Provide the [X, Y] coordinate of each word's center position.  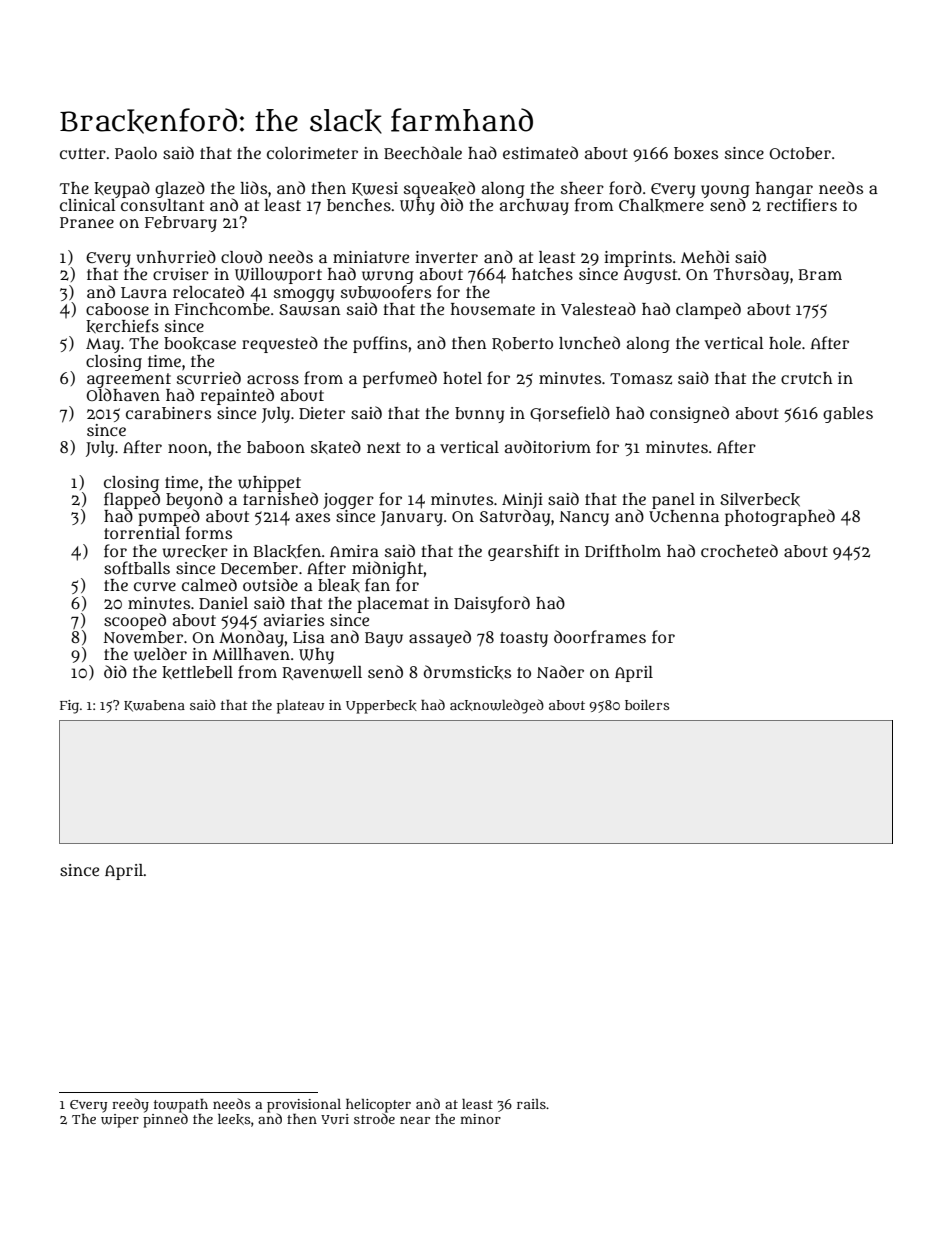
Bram [820, 274]
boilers [647, 705]
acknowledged [497, 706]
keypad [122, 189]
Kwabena [154, 706]
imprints [638, 259]
